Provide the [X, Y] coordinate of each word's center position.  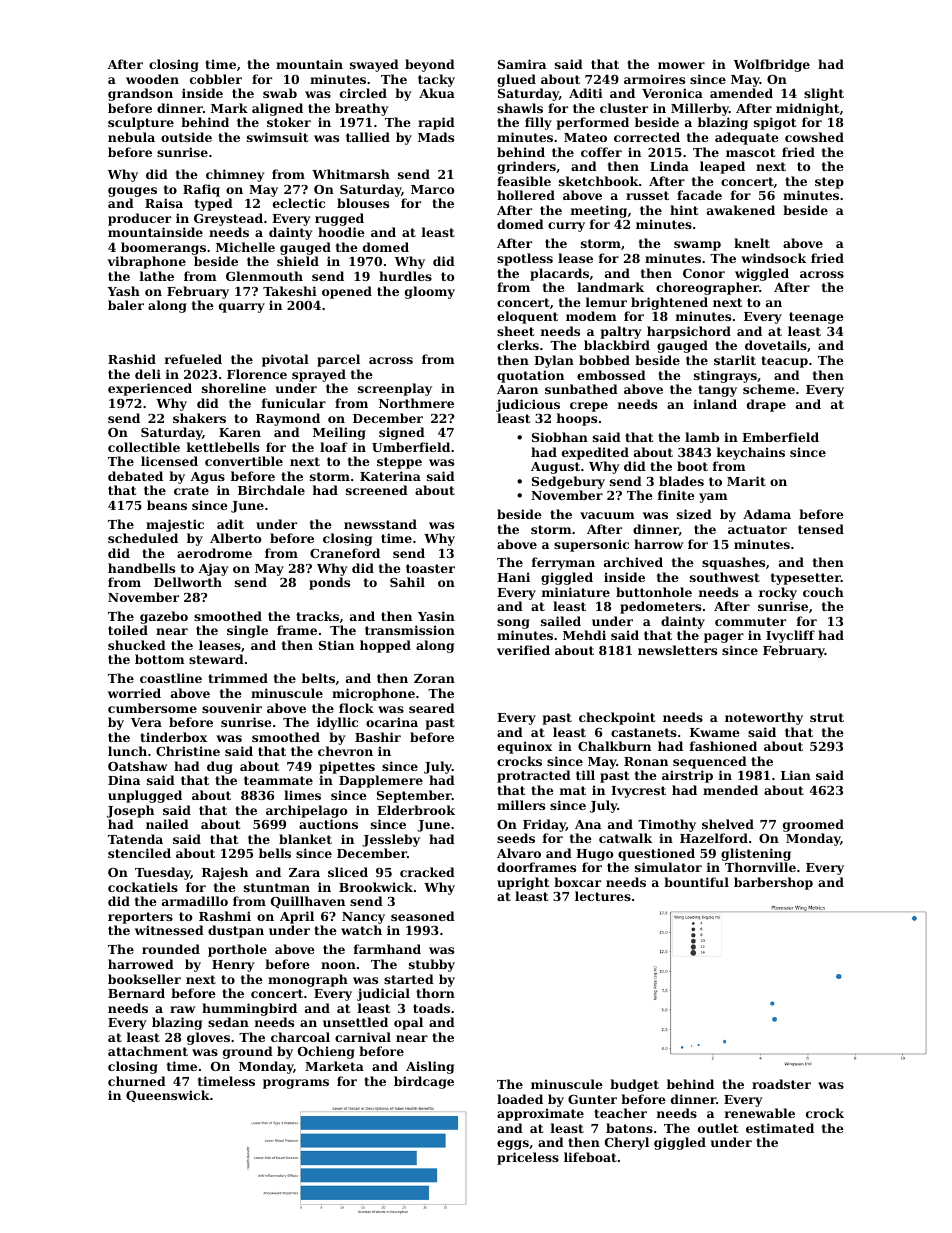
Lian [796, 775]
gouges [132, 192]
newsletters [677, 650]
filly [538, 123]
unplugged [145, 796]
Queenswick [168, 1096]
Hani [513, 577]
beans [167, 505]
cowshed [814, 137]
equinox [524, 747]
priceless [528, 1158]
